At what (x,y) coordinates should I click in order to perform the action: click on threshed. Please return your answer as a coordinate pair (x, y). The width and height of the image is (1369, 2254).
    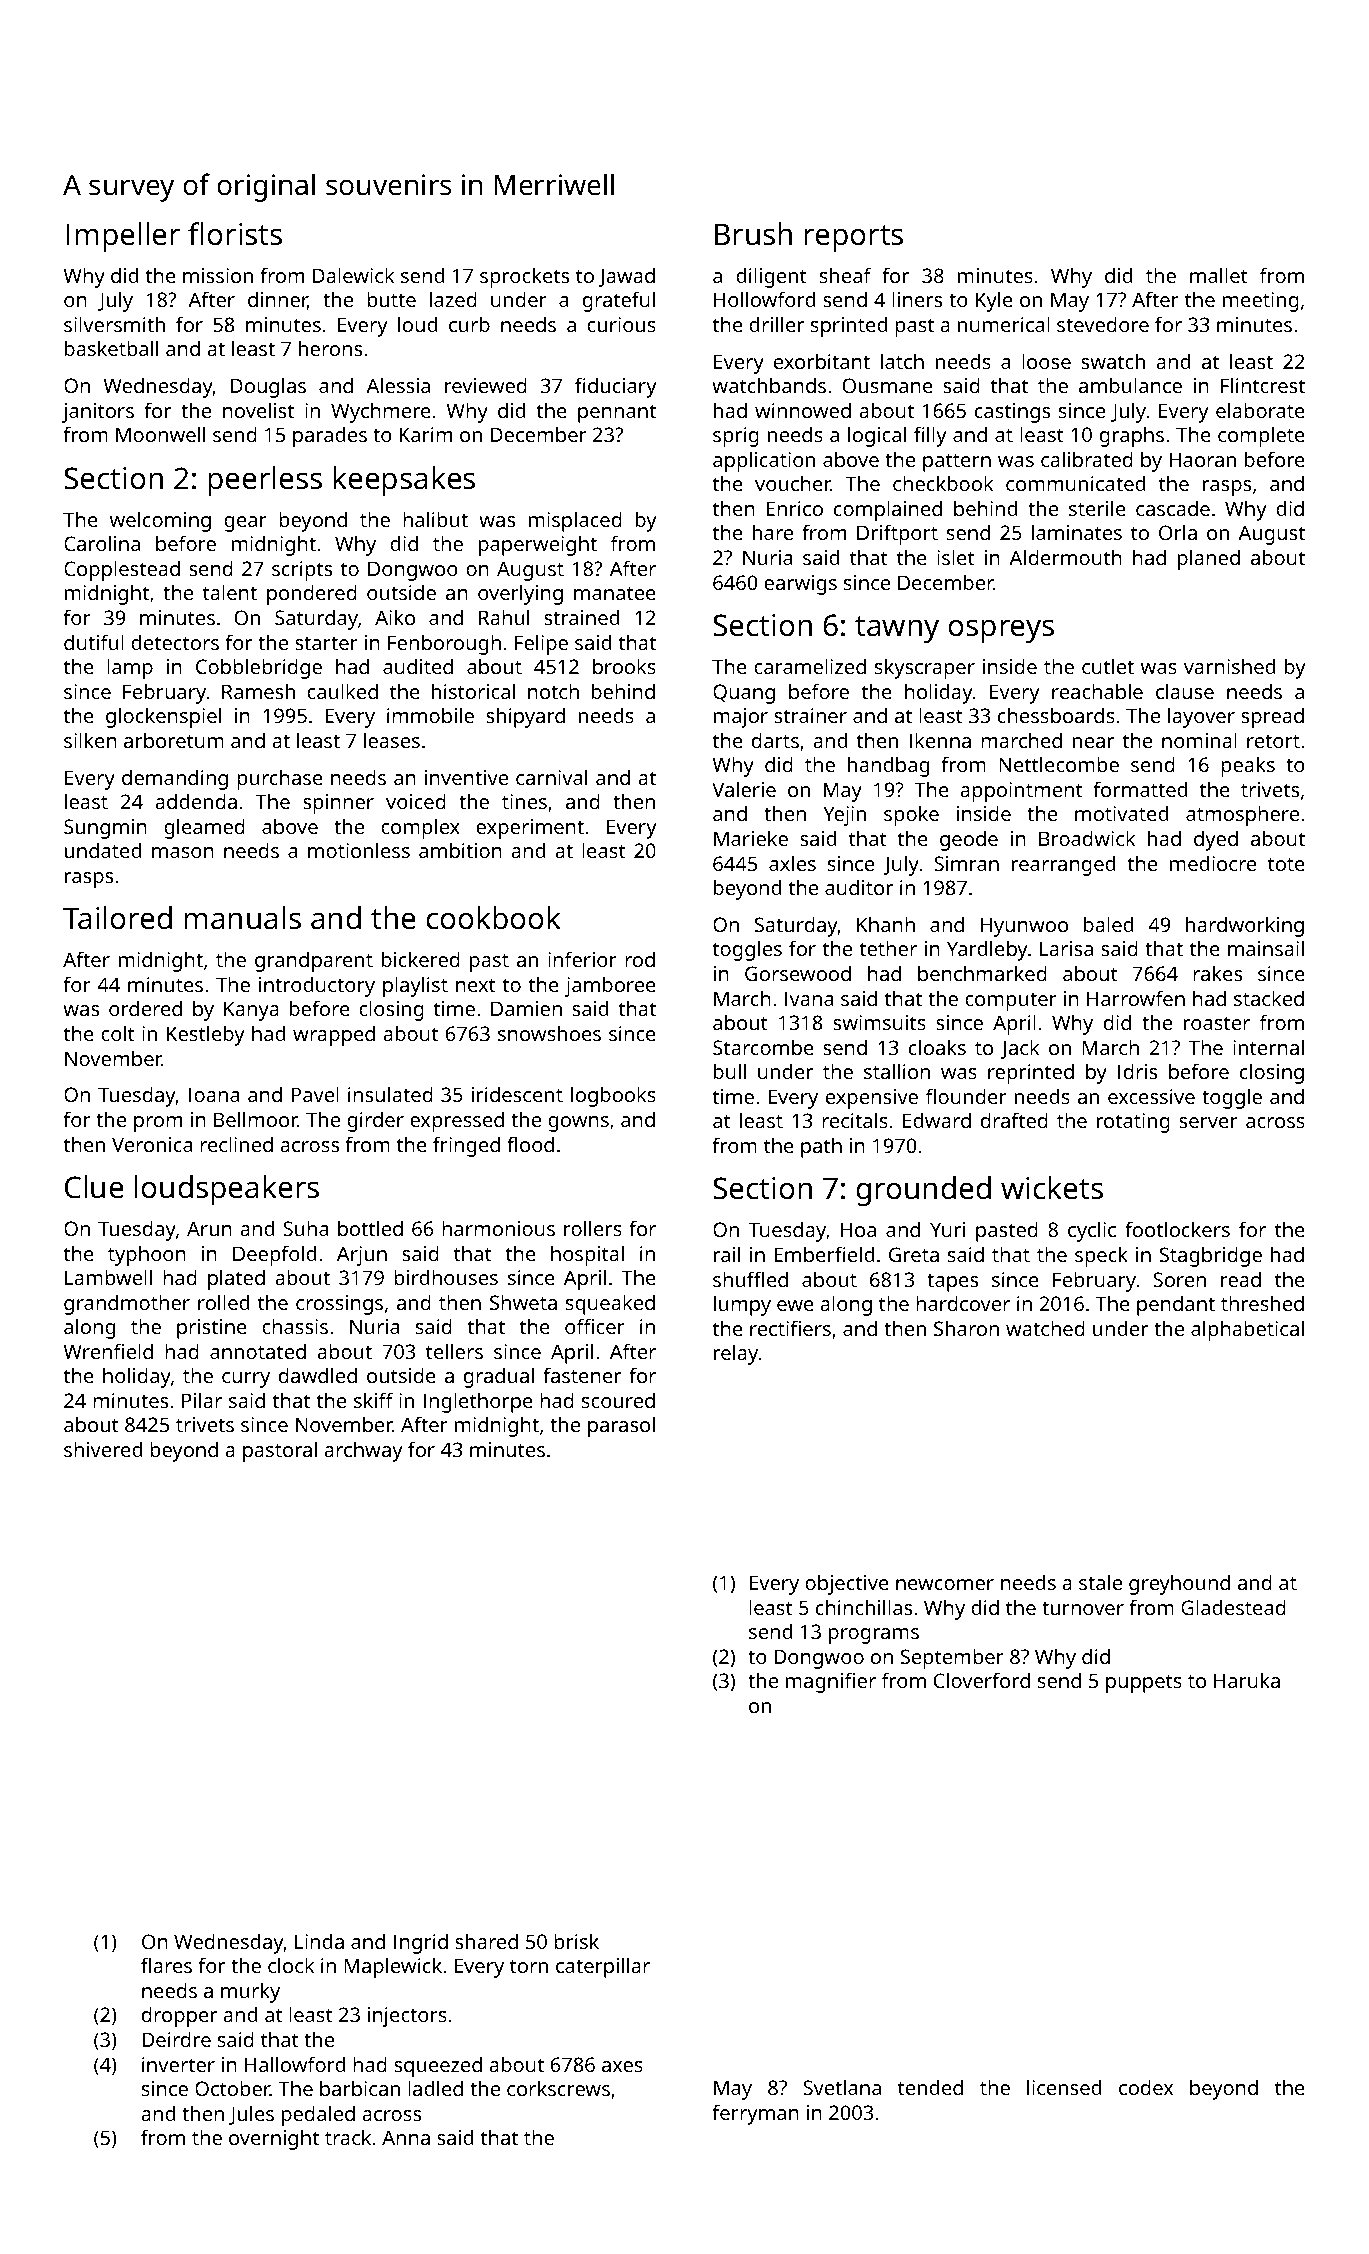
    Looking at the image, I should click on (1262, 1303).
